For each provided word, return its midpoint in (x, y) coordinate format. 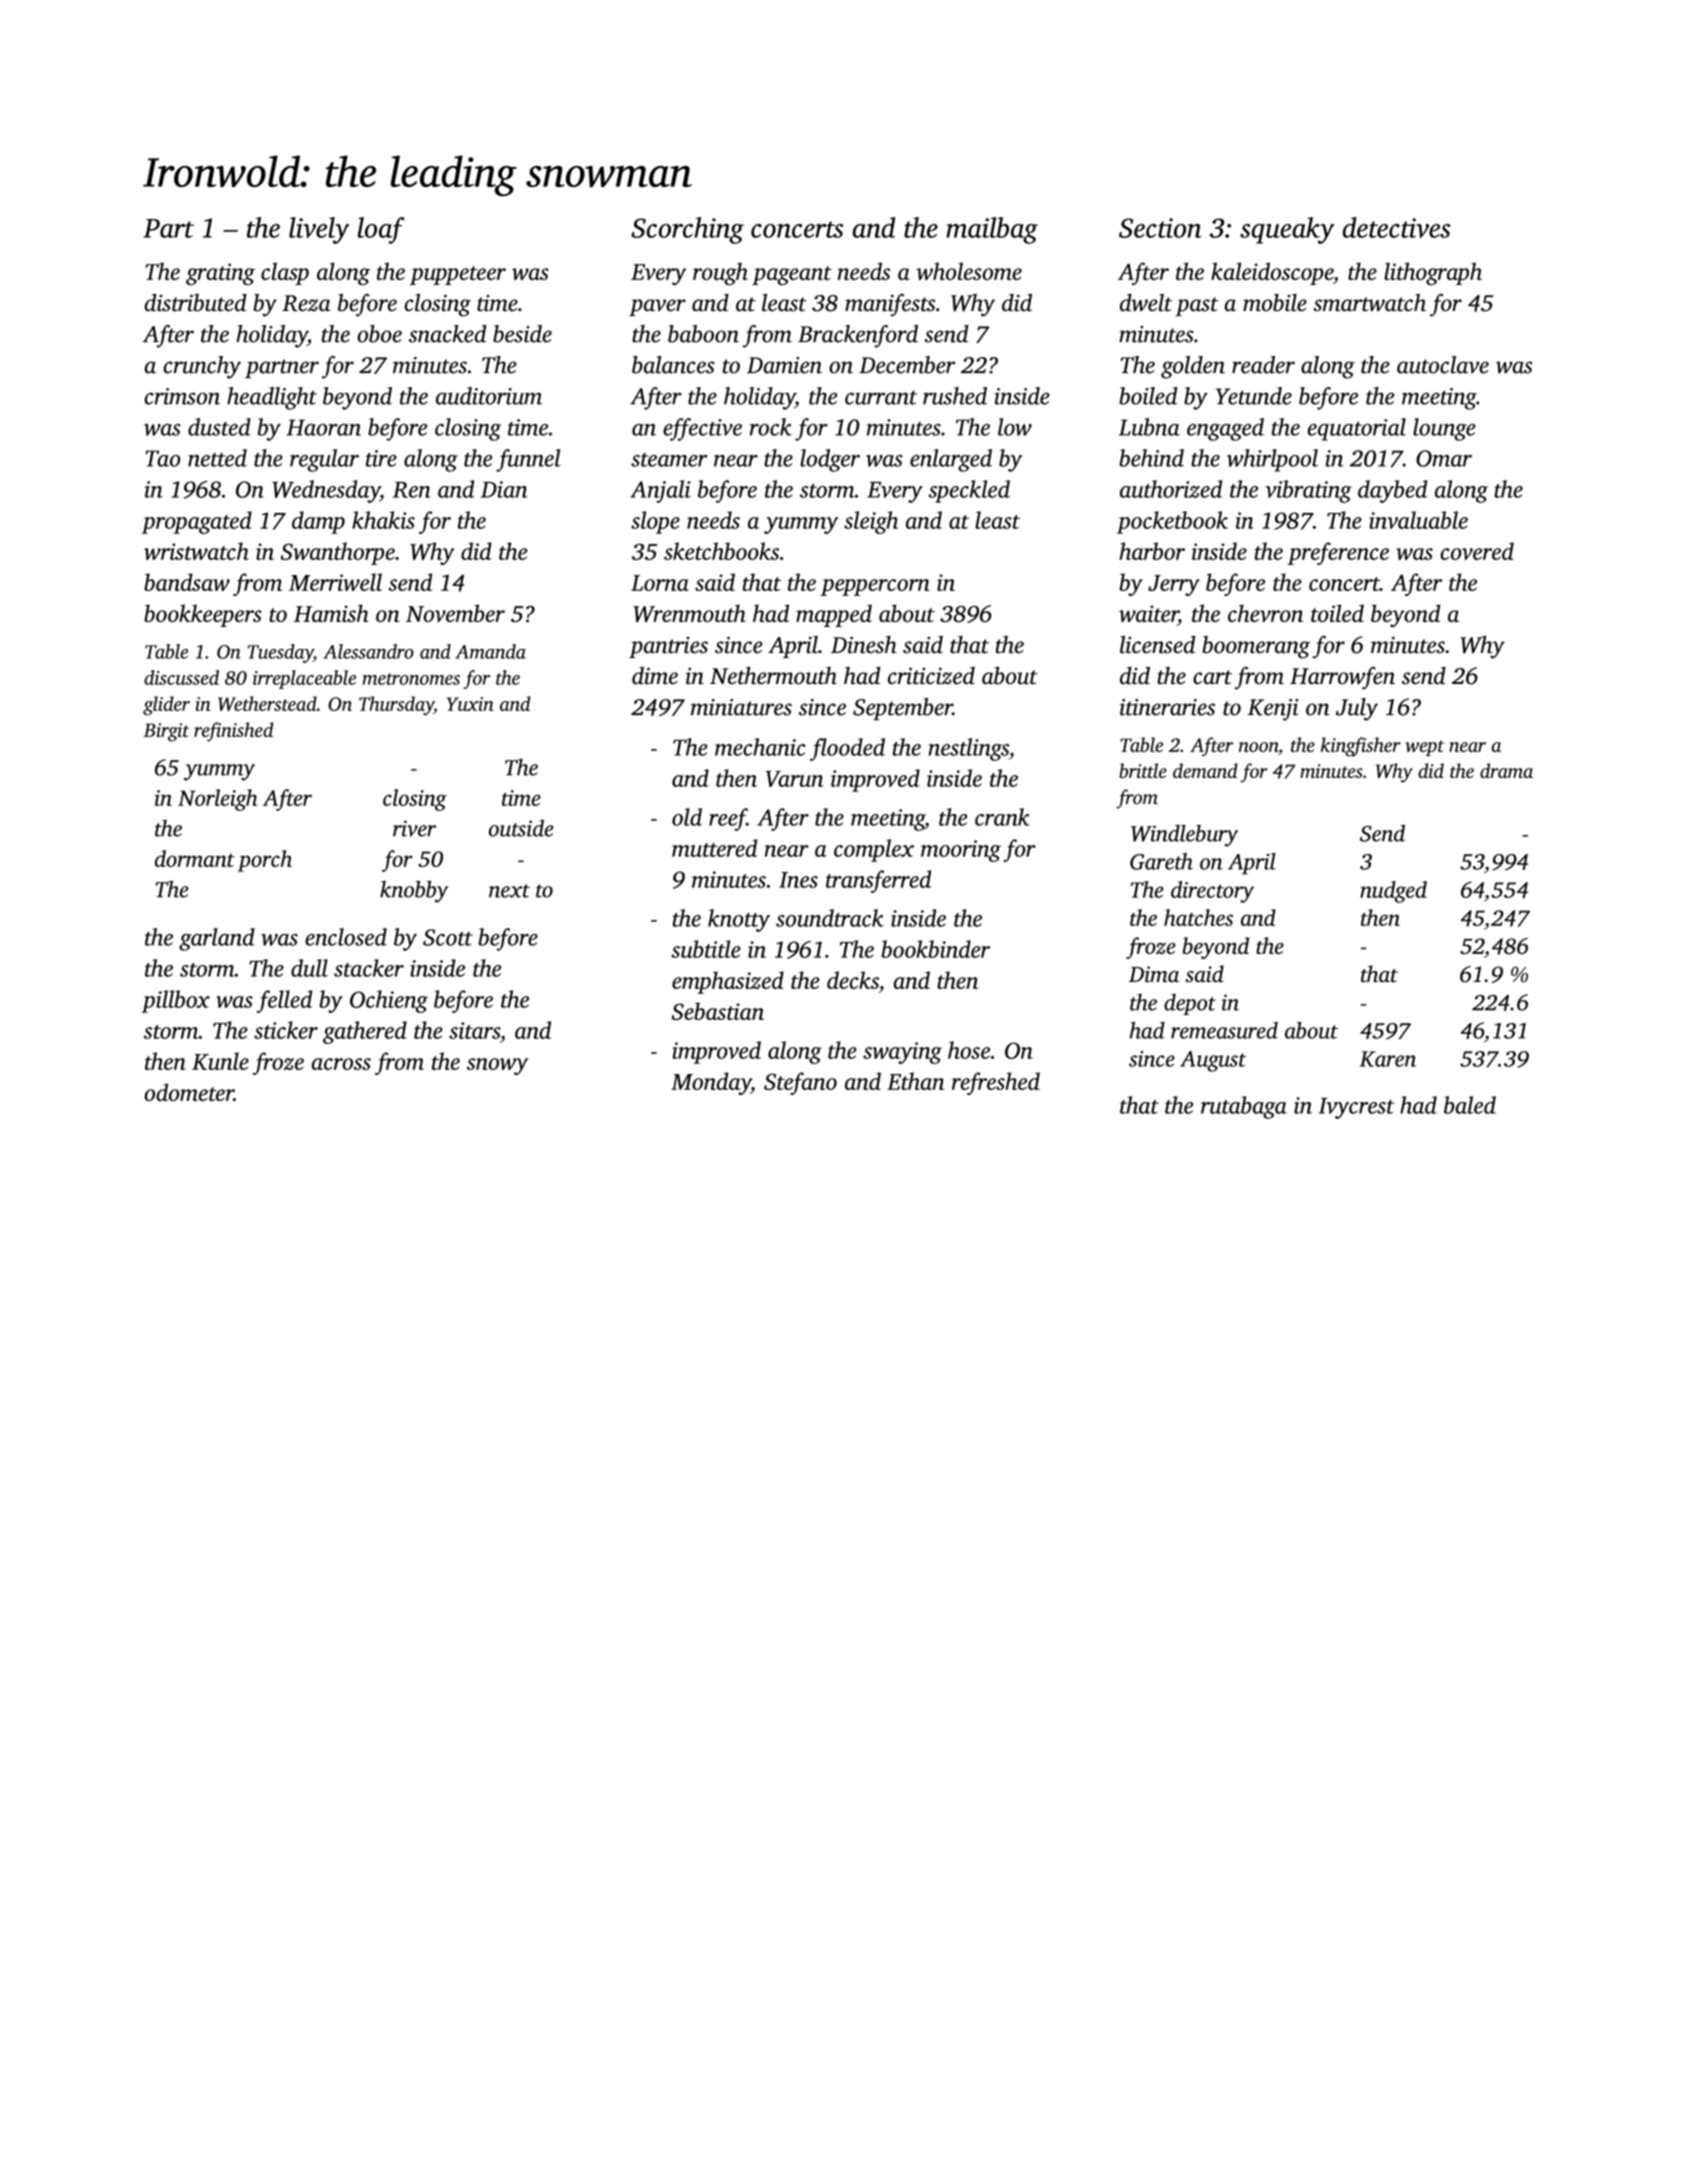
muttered (714, 848)
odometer (189, 1092)
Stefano (800, 1083)
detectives (1396, 227)
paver (657, 307)
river (414, 828)
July (1357, 709)
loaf (381, 230)
